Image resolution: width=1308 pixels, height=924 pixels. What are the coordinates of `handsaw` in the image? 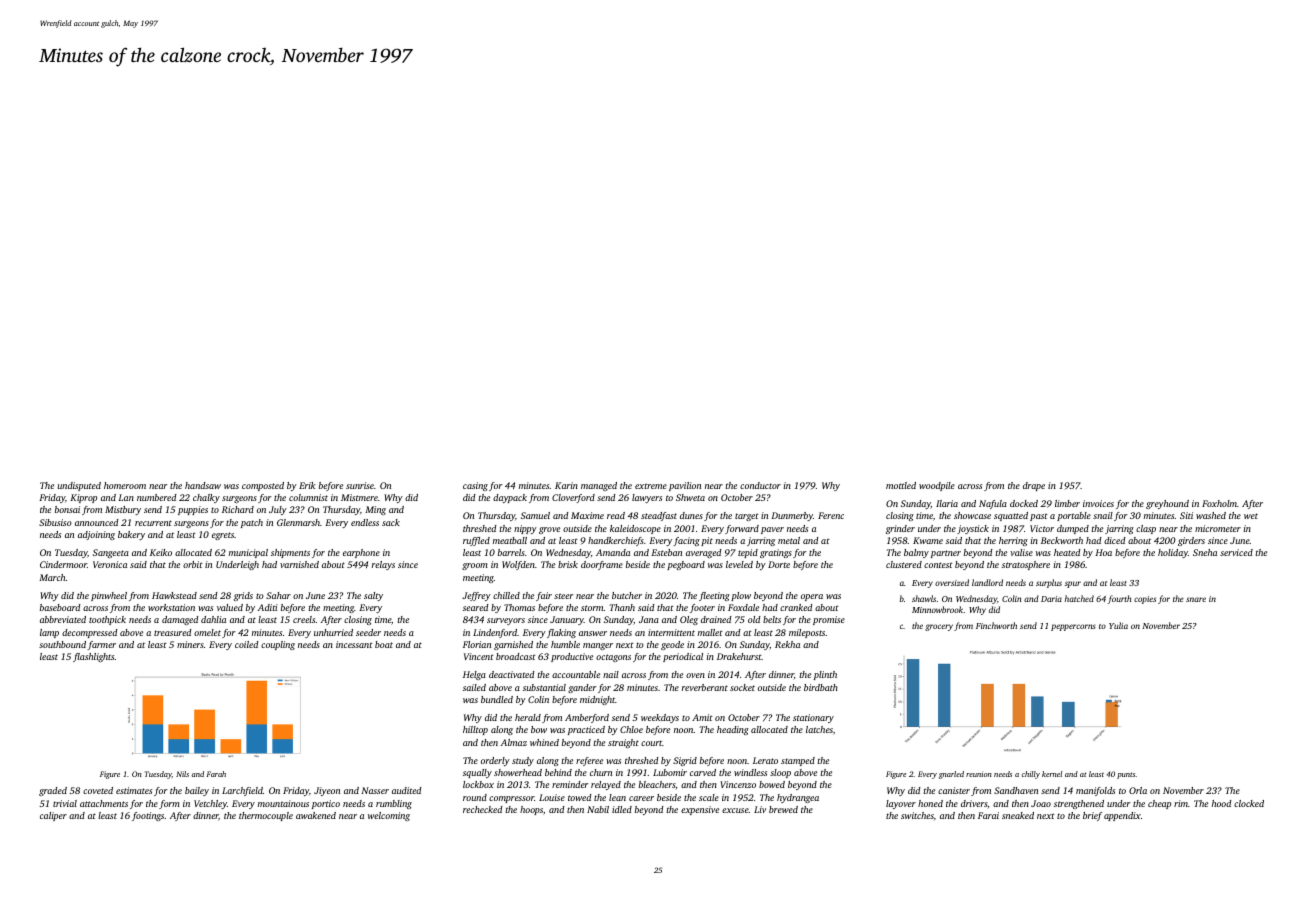 It's located at (203, 485).
